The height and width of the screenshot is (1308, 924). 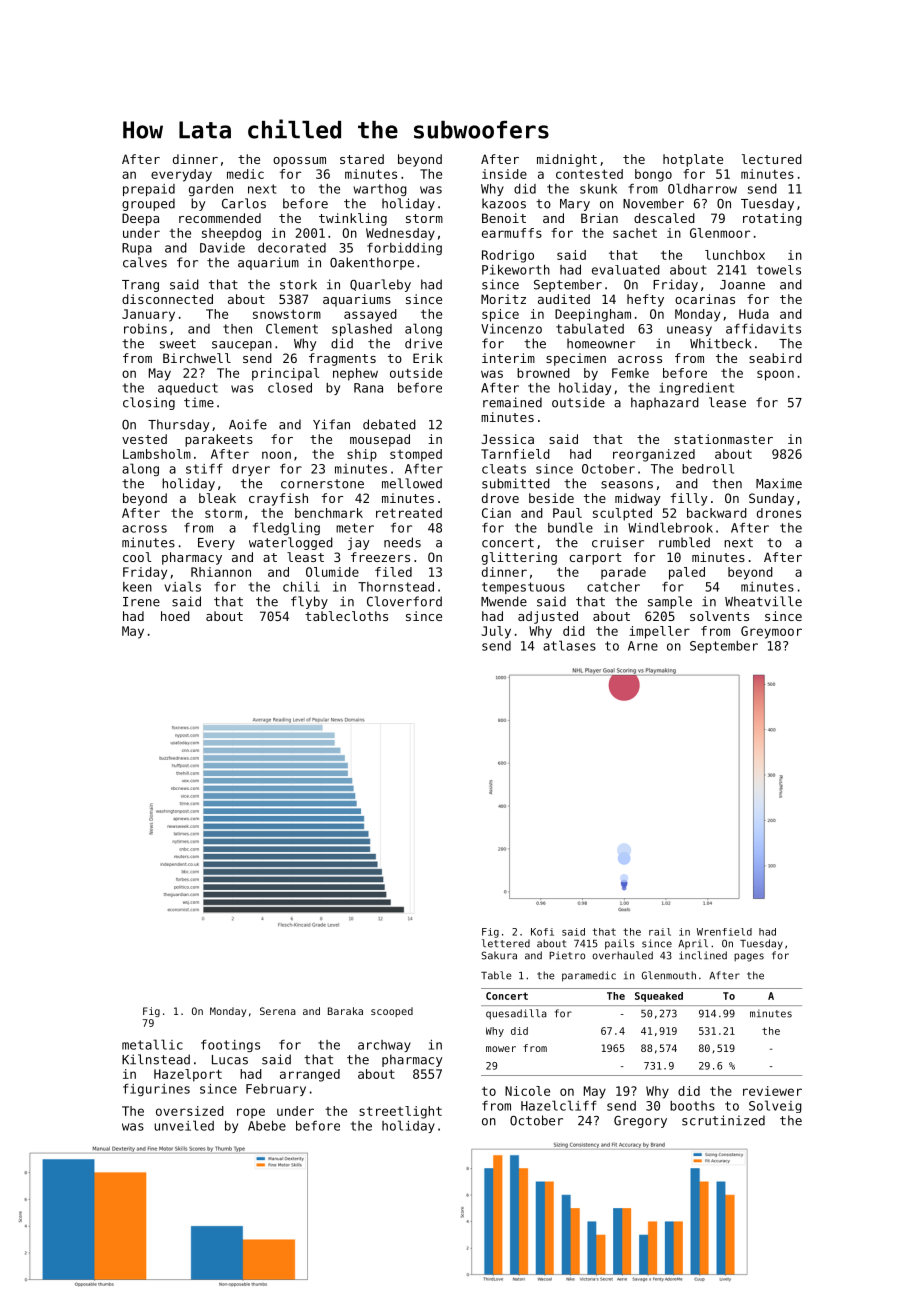 I want to click on retreated, so click(x=409, y=513).
